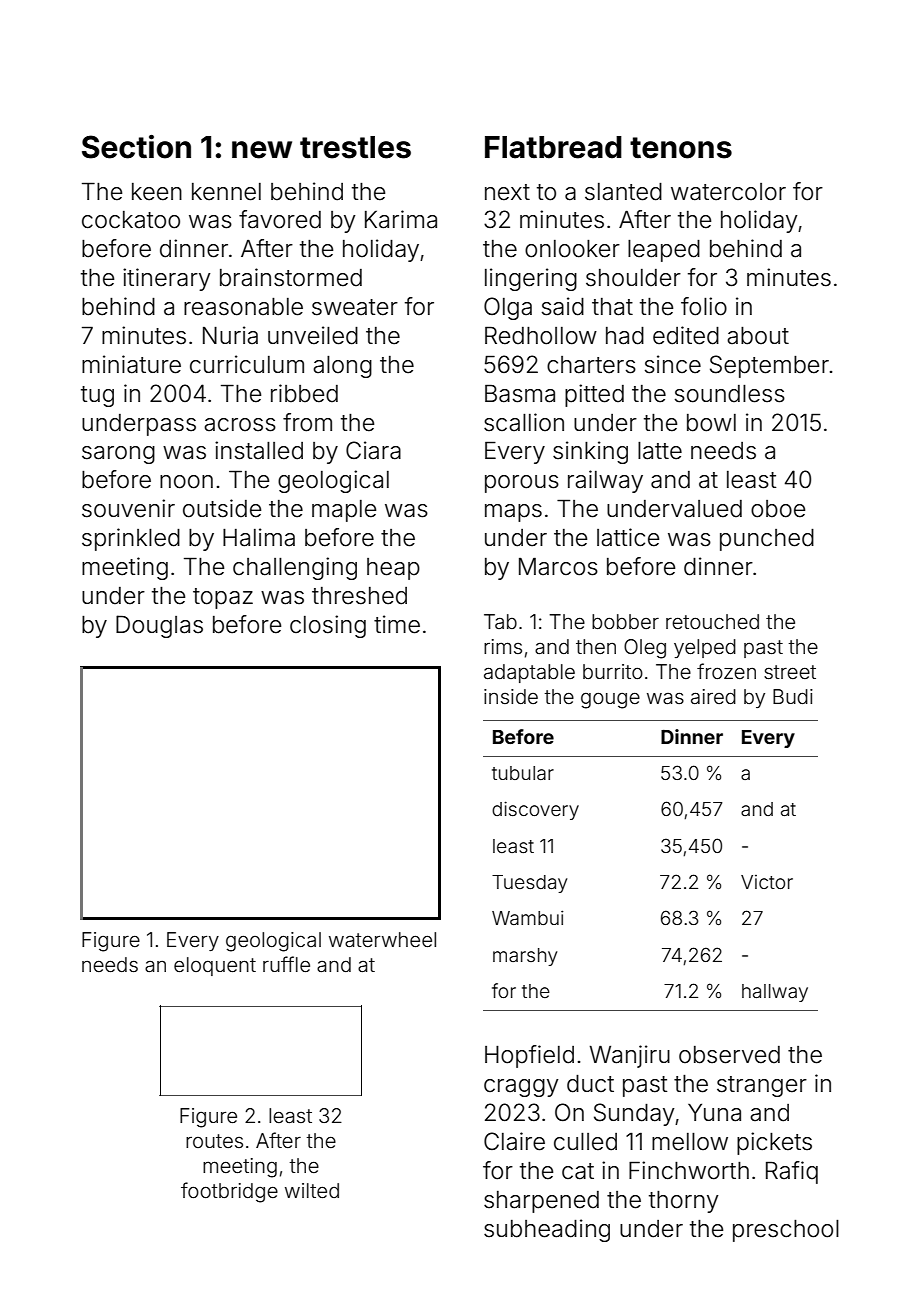  I want to click on trestles, so click(355, 147).
